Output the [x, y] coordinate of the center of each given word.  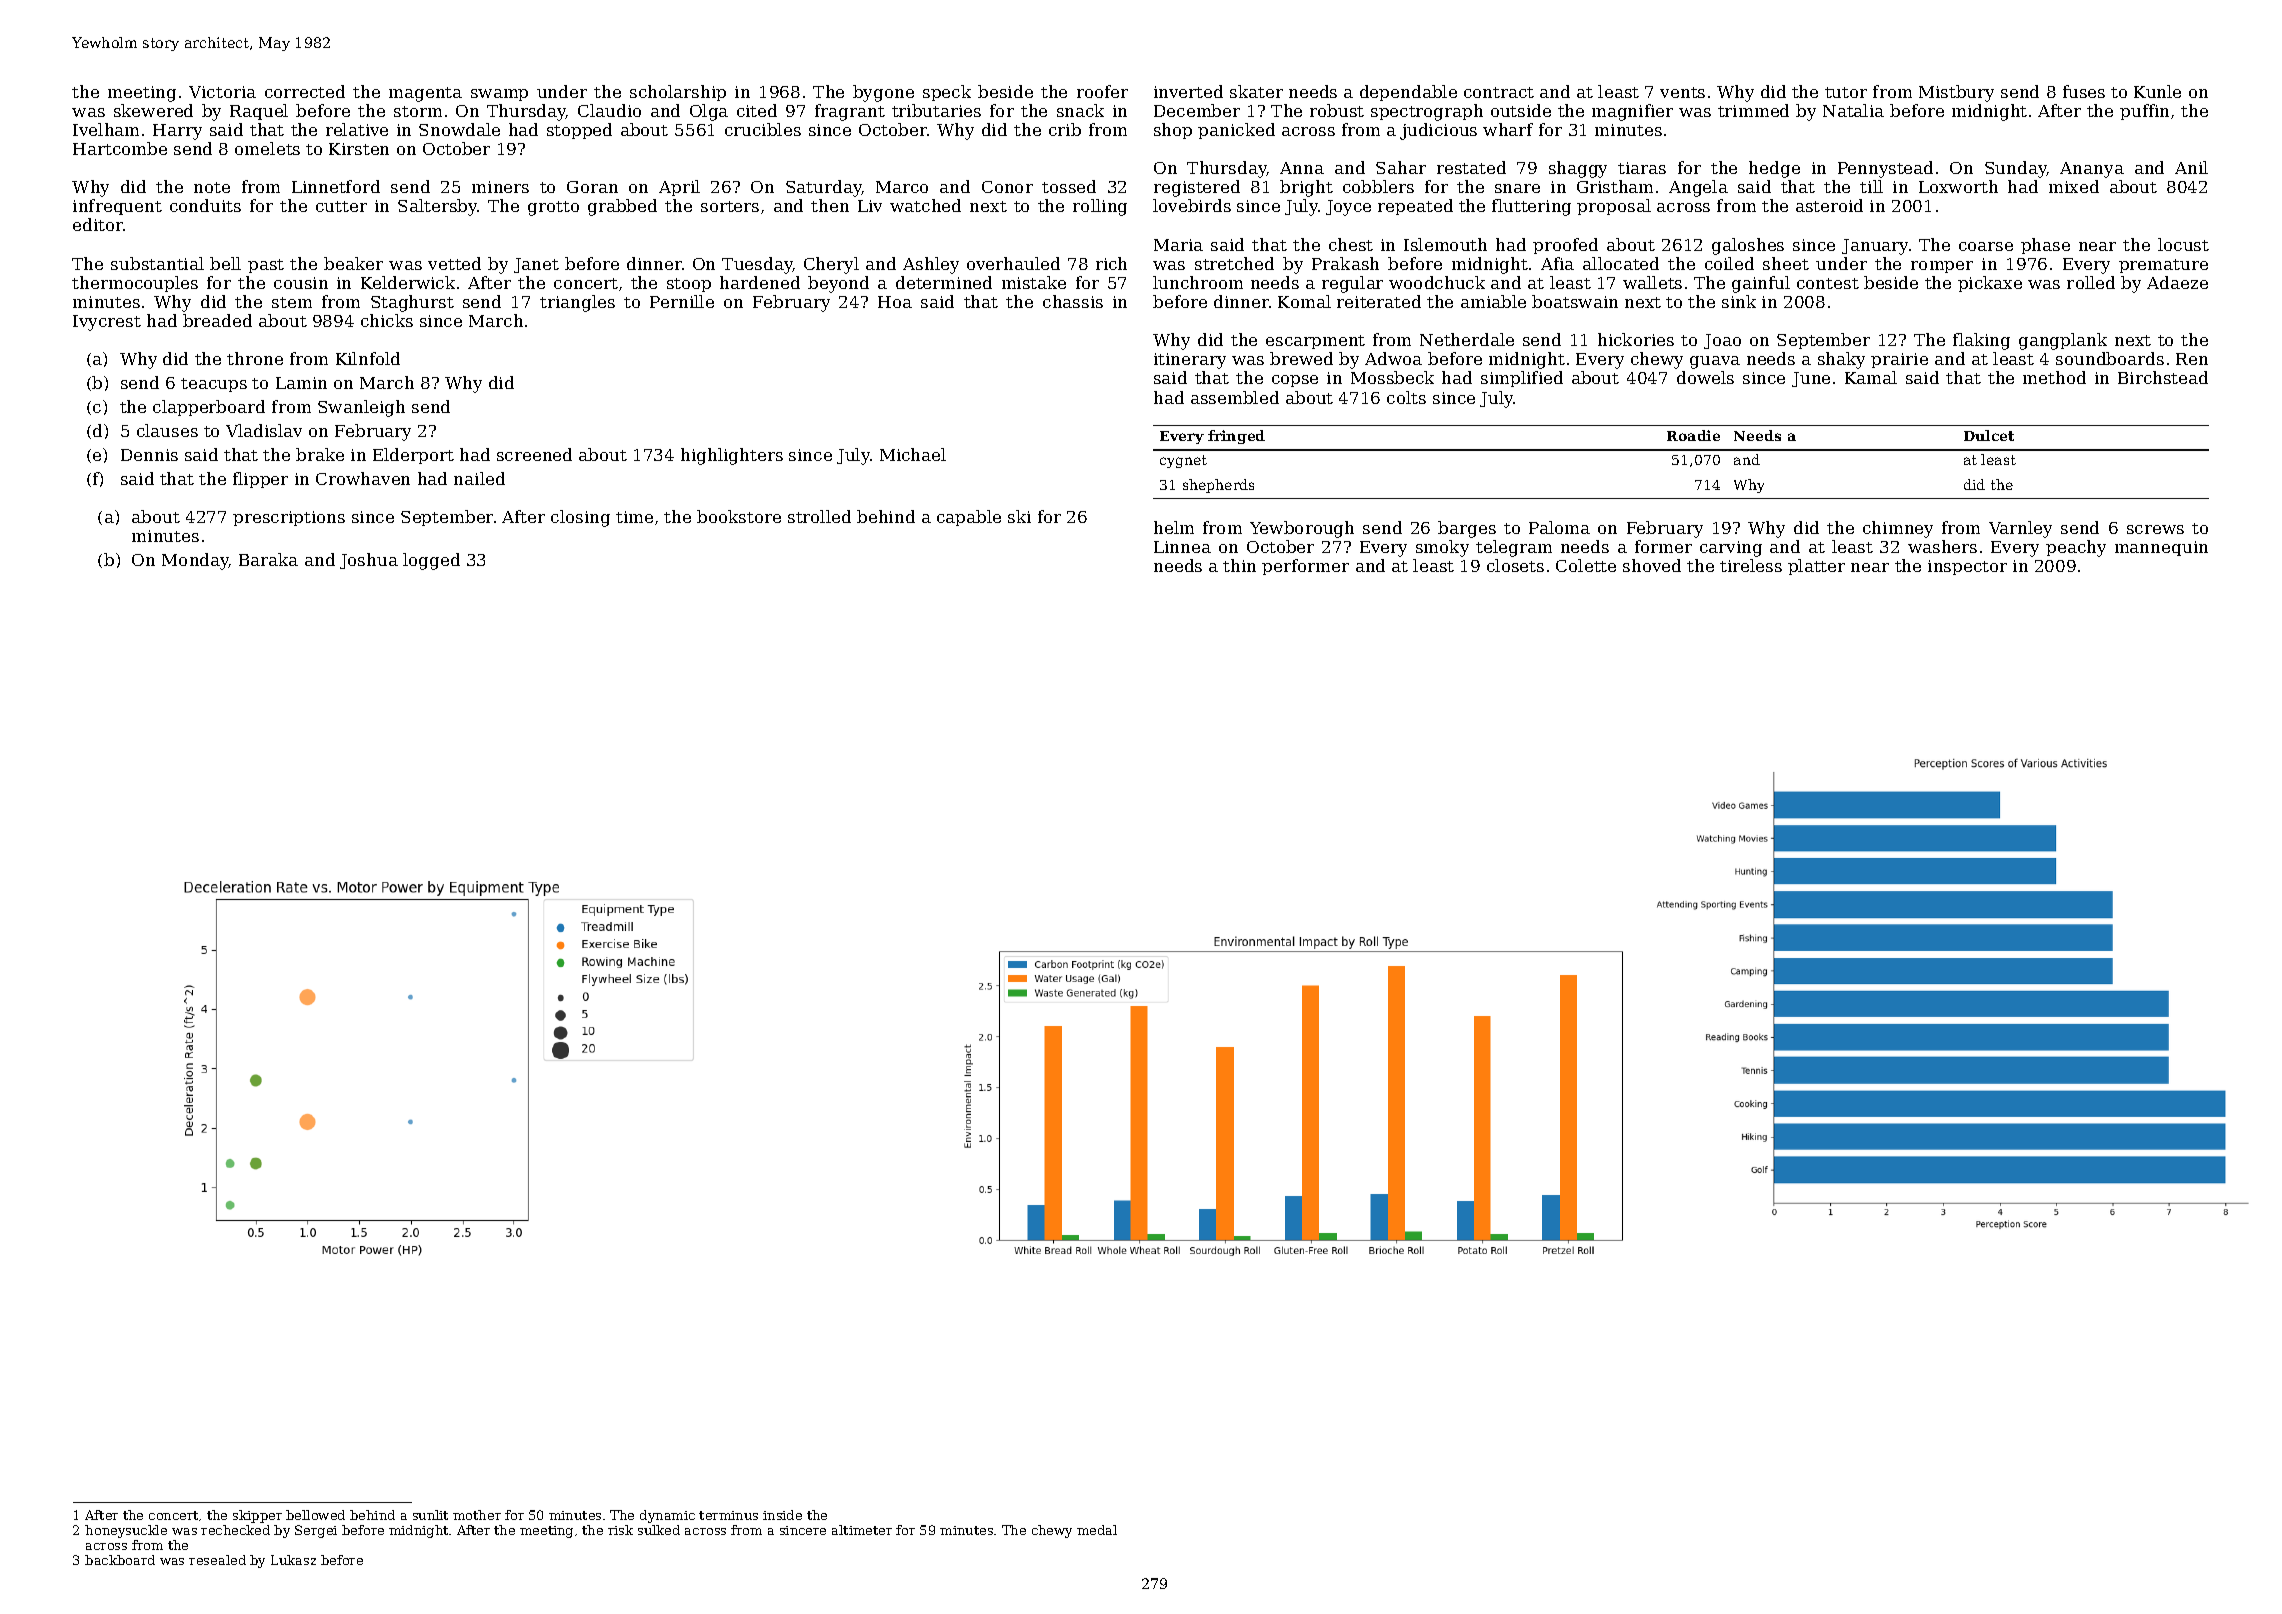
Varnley [2020, 529]
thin [1239, 565]
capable [969, 518]
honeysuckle [126, 1531]
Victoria [222, 92]
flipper [260, 480]
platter [1816, 567]
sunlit [430, 1515]
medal [1097, 1530]
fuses [2084, 91]
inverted [1188, 91]
